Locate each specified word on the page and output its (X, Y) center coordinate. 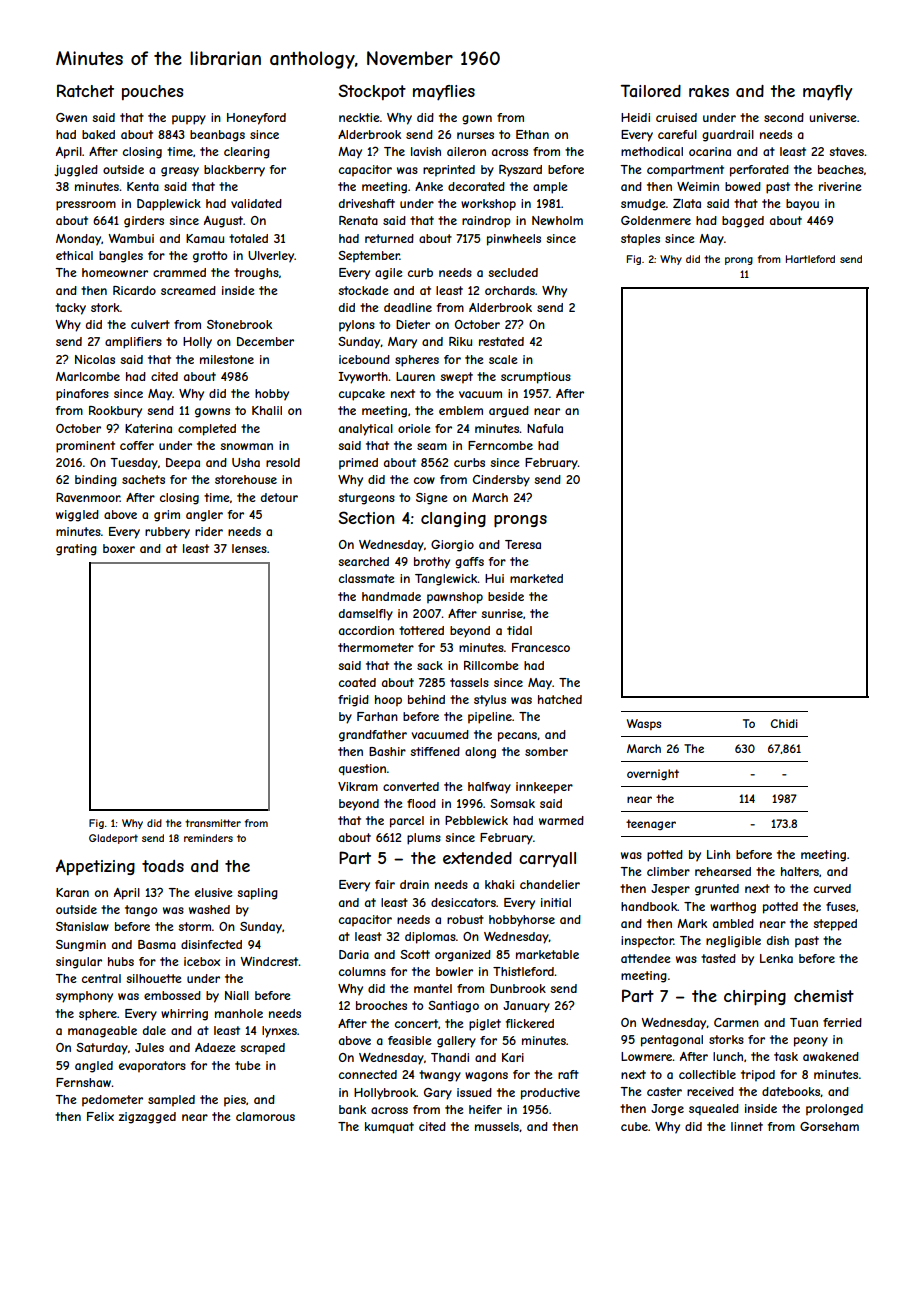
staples (640, 240)
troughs (256, 274)
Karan (72, 892)
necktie (359, 117)
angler (204, 516)
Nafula (545, 428)
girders (144, 222)
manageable (102, 1032)
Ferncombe (500, 445)
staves (846, 151)
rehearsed (723, 871)
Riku (460, 341)
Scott (415, 954)
